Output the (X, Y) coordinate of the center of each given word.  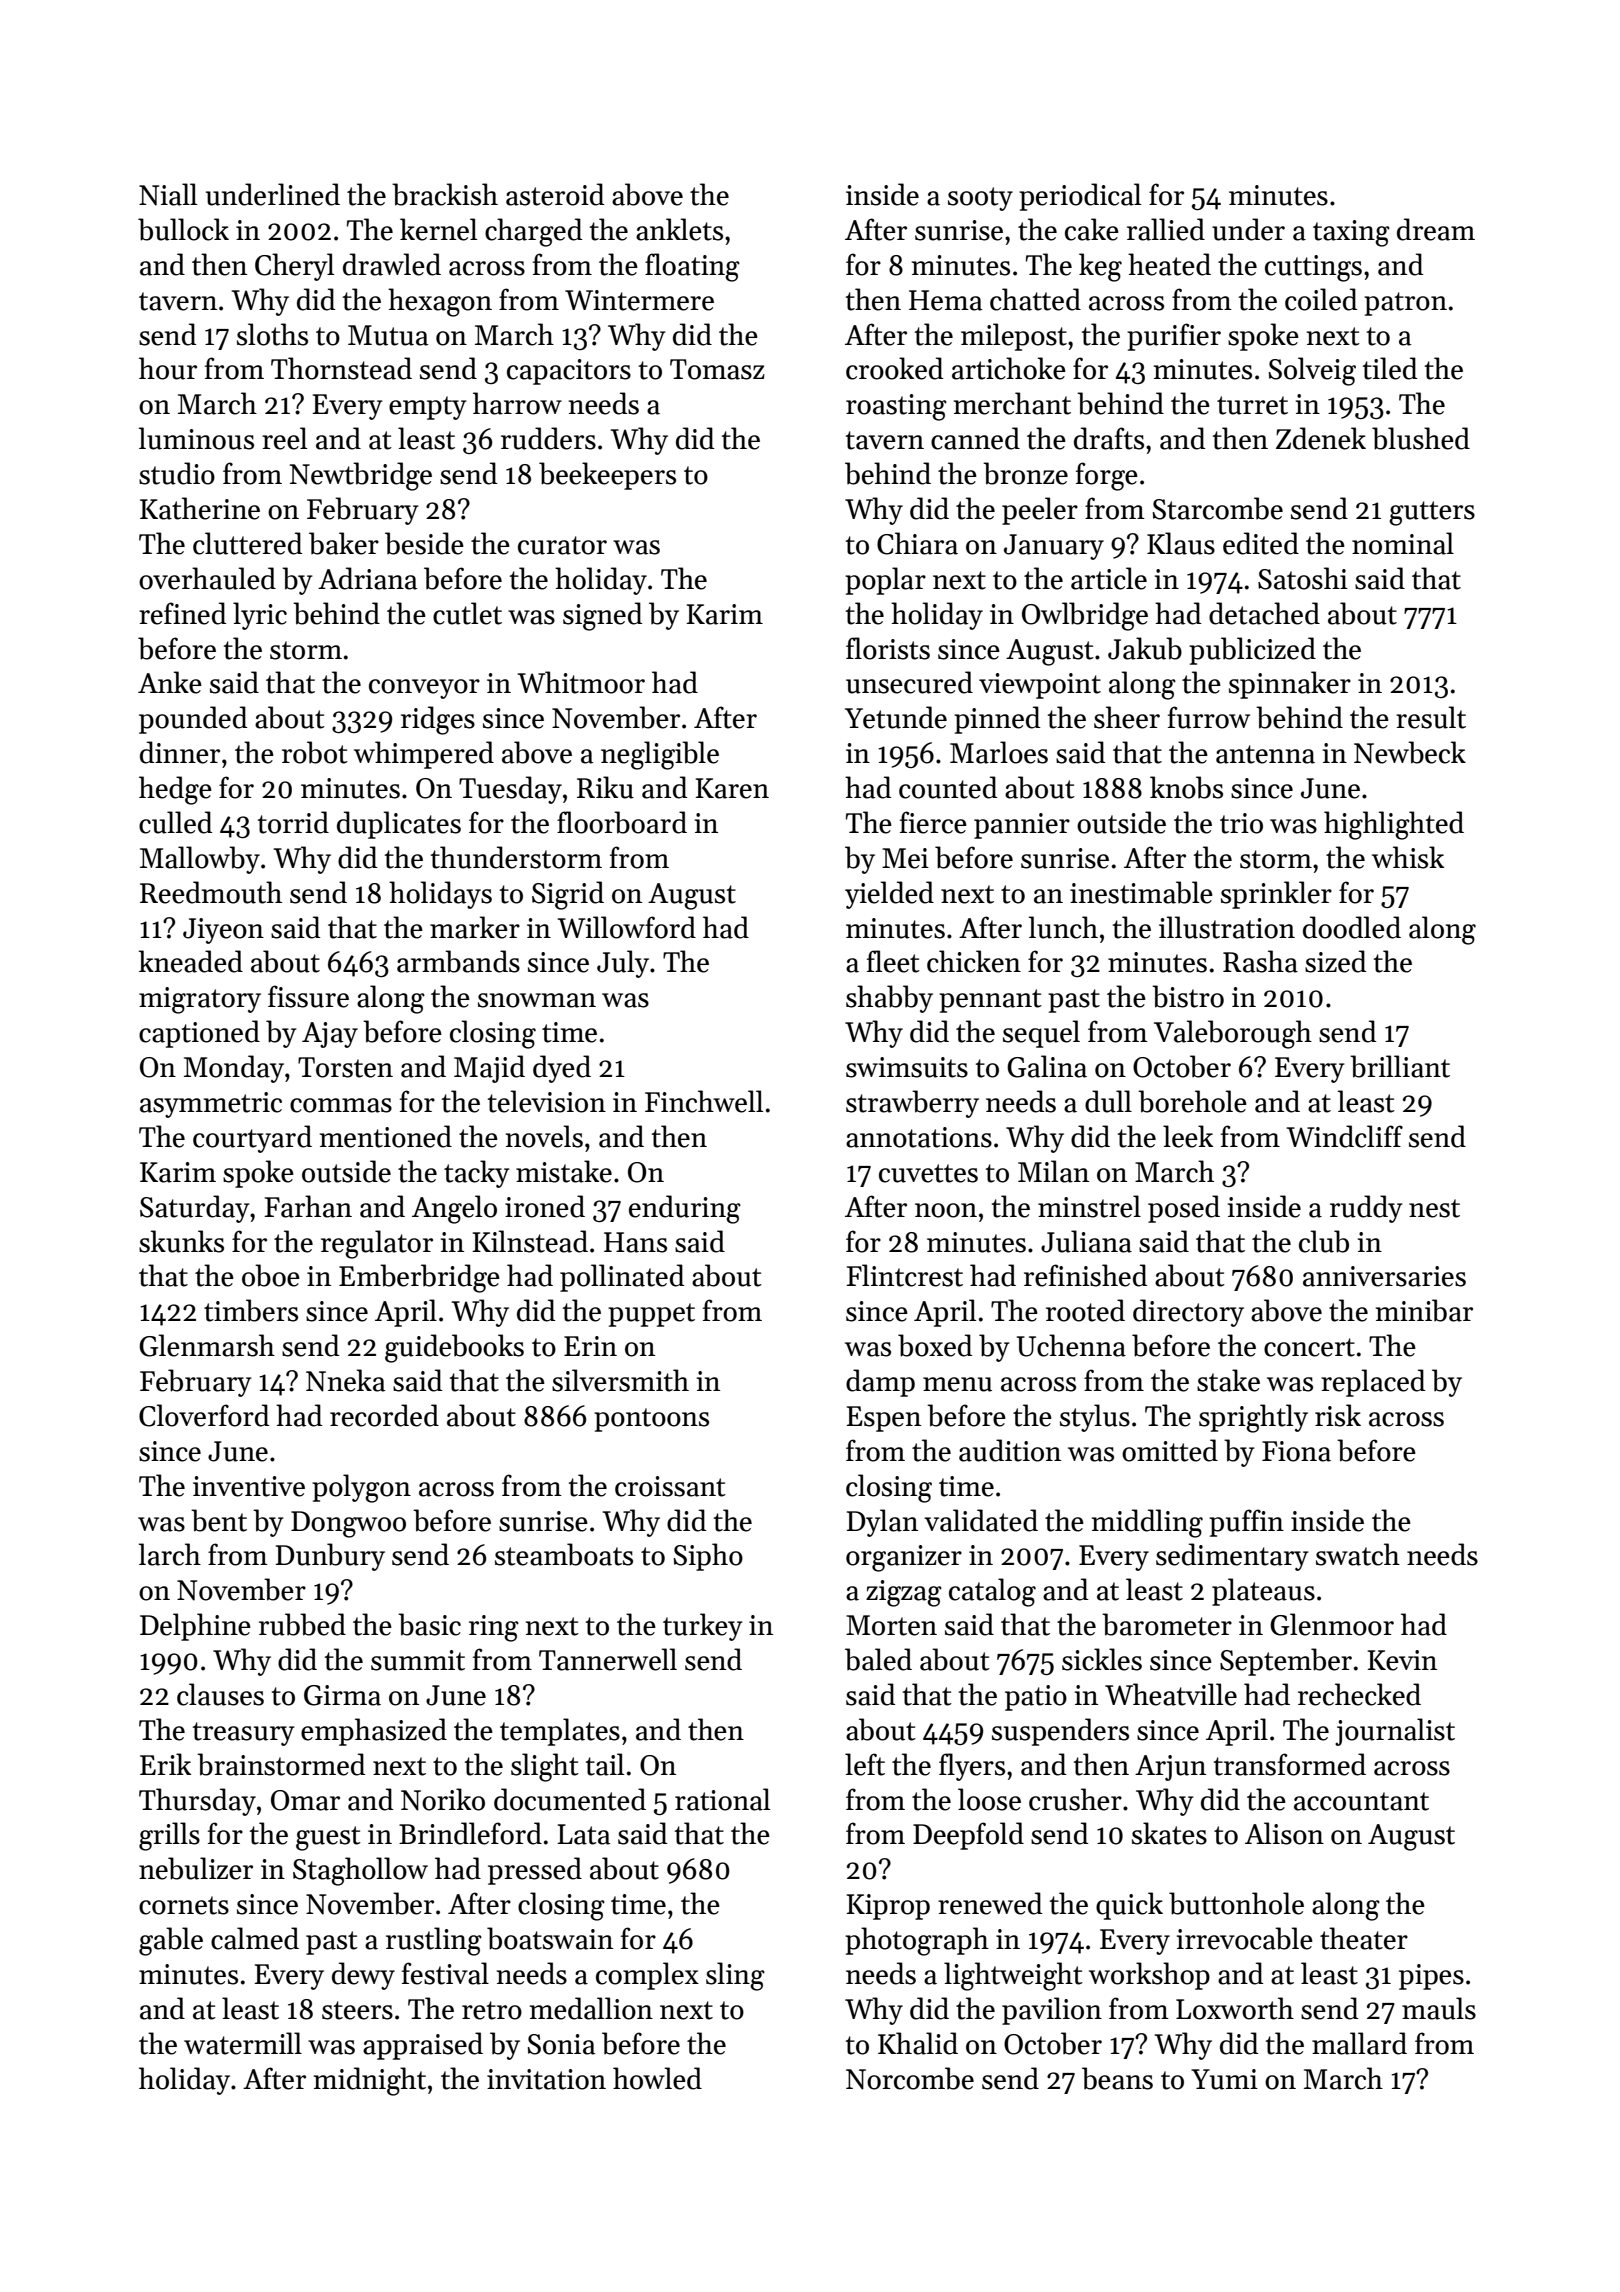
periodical (1080, 197)
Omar (305, 1800)
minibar (1424, 1310)
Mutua (388, 335)
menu (957, 1384)
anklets (679, 229)
